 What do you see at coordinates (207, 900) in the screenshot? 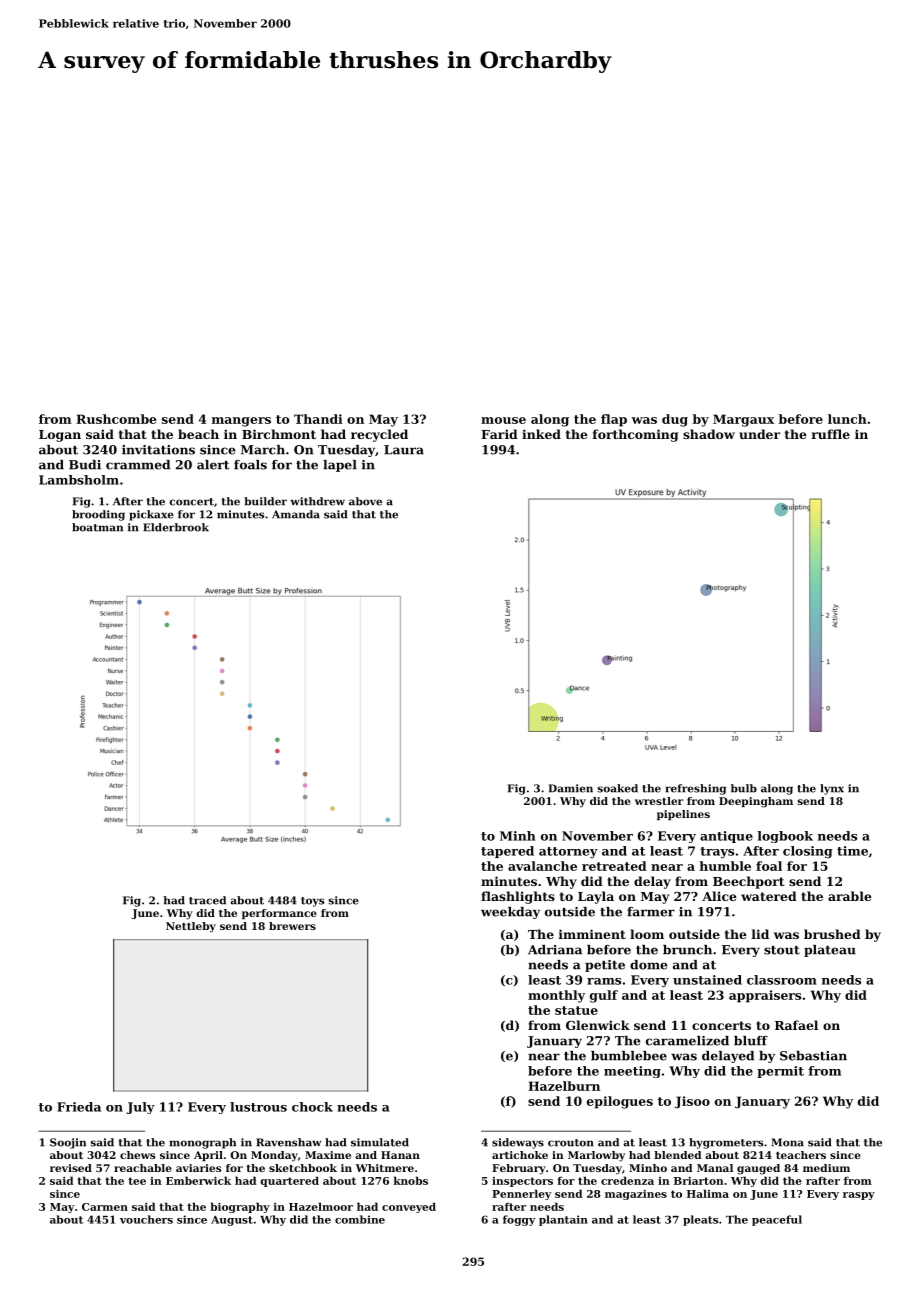
I see `traced` at bounding box center [207, 900].
